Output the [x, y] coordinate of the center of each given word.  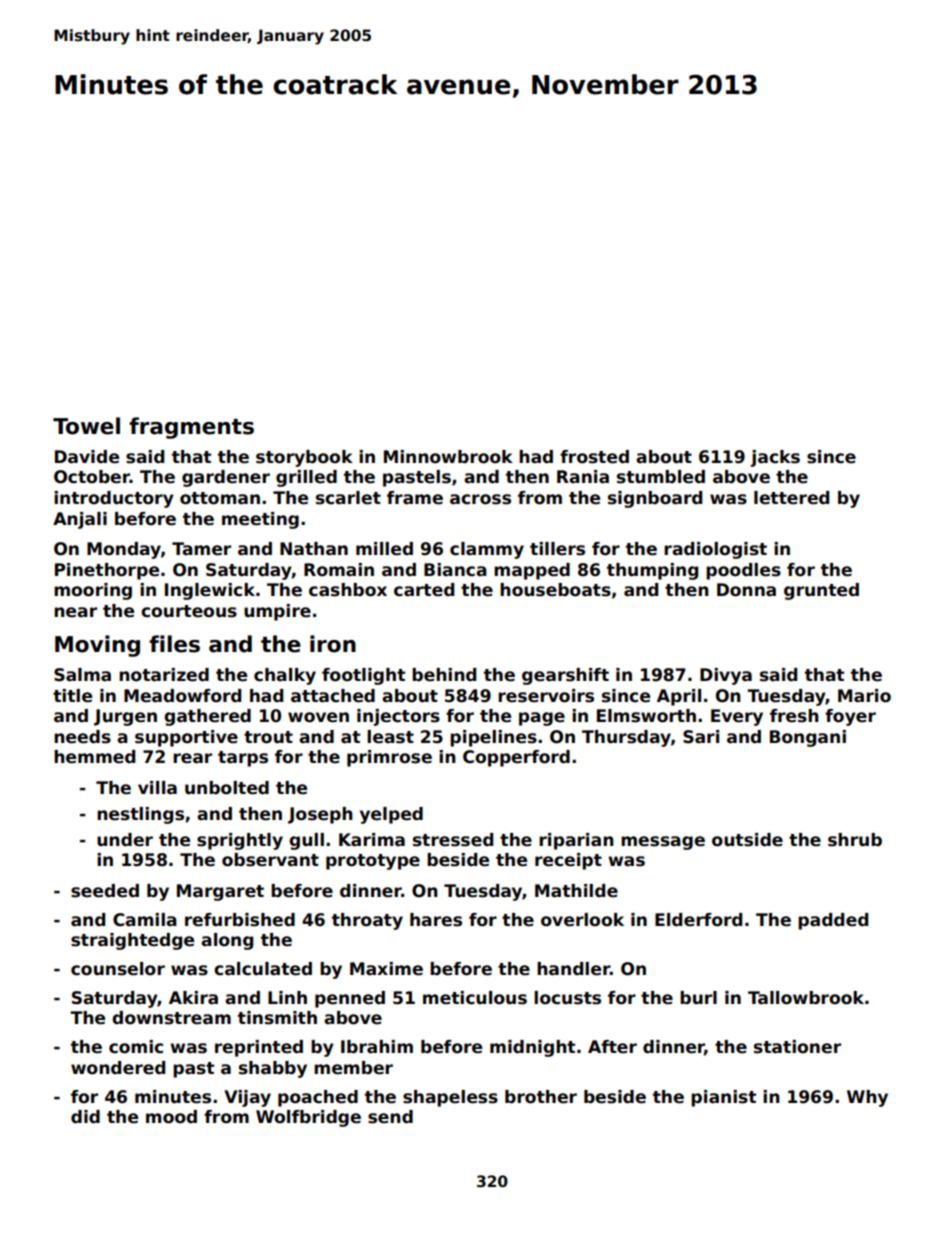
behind [444, 675]
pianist [723, 1098]
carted [424, 590]
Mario [864, 696]
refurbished [240, 920]
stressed [453, 840]
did [85, 1117]
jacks [775, 458]
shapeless [450, 1098]
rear [192, 758]
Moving [97, 646]
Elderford [698, 920]
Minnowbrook [448, 457]
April [679, 697]
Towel [86, 426]
